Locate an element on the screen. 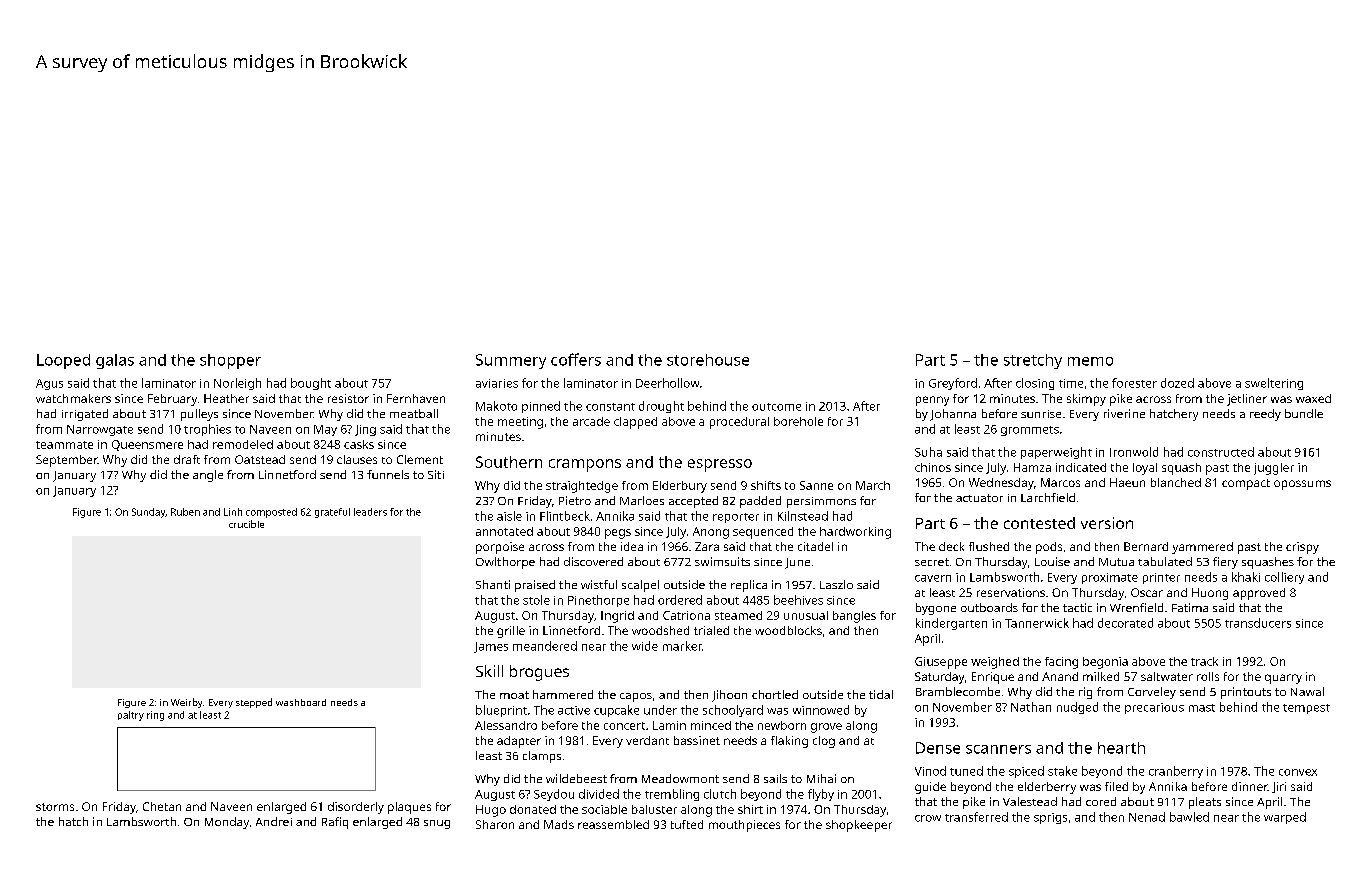 The height and width of the screenshot is (887, 1372). stretchy is located at coordinates (1033, 361).
